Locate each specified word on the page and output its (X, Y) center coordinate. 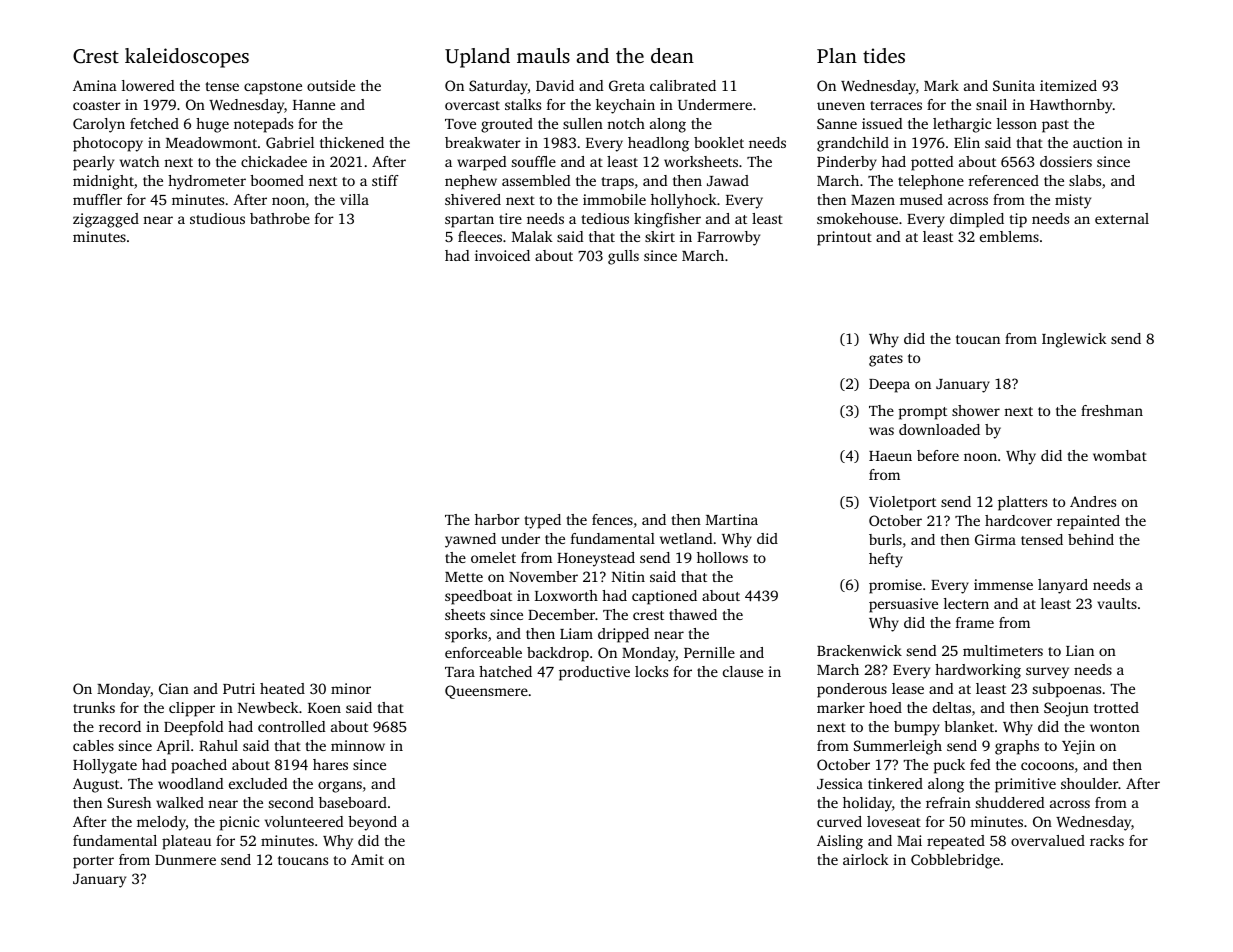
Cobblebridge (955, 861)
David (555, 85)
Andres (1093, 501)
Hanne (314, 105)
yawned (470, 540)
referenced (1004, 180)
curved (839, 821)
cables (93, 745)
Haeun (890, 456)
